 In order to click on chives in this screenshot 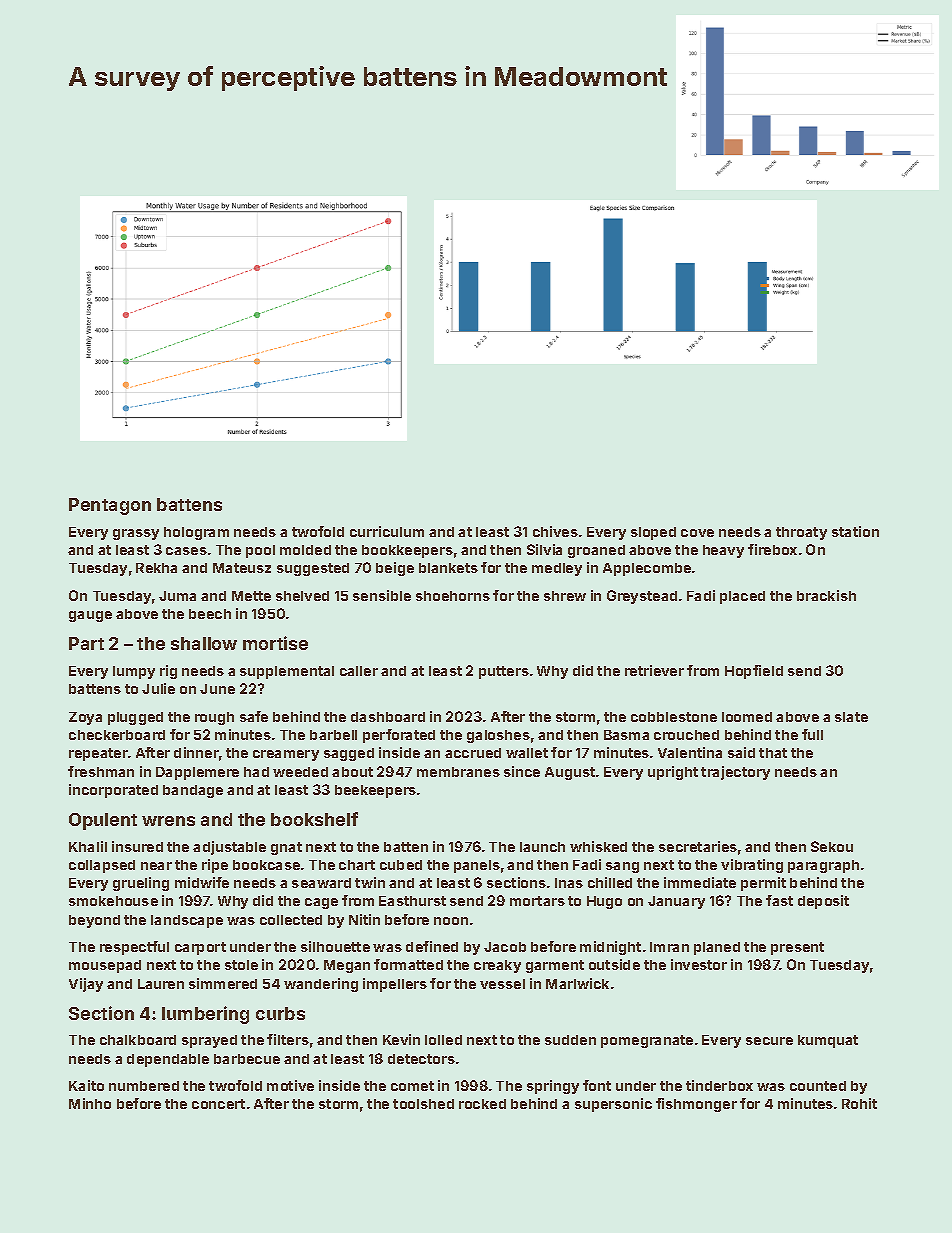, I will do `click(555, 531)`.
